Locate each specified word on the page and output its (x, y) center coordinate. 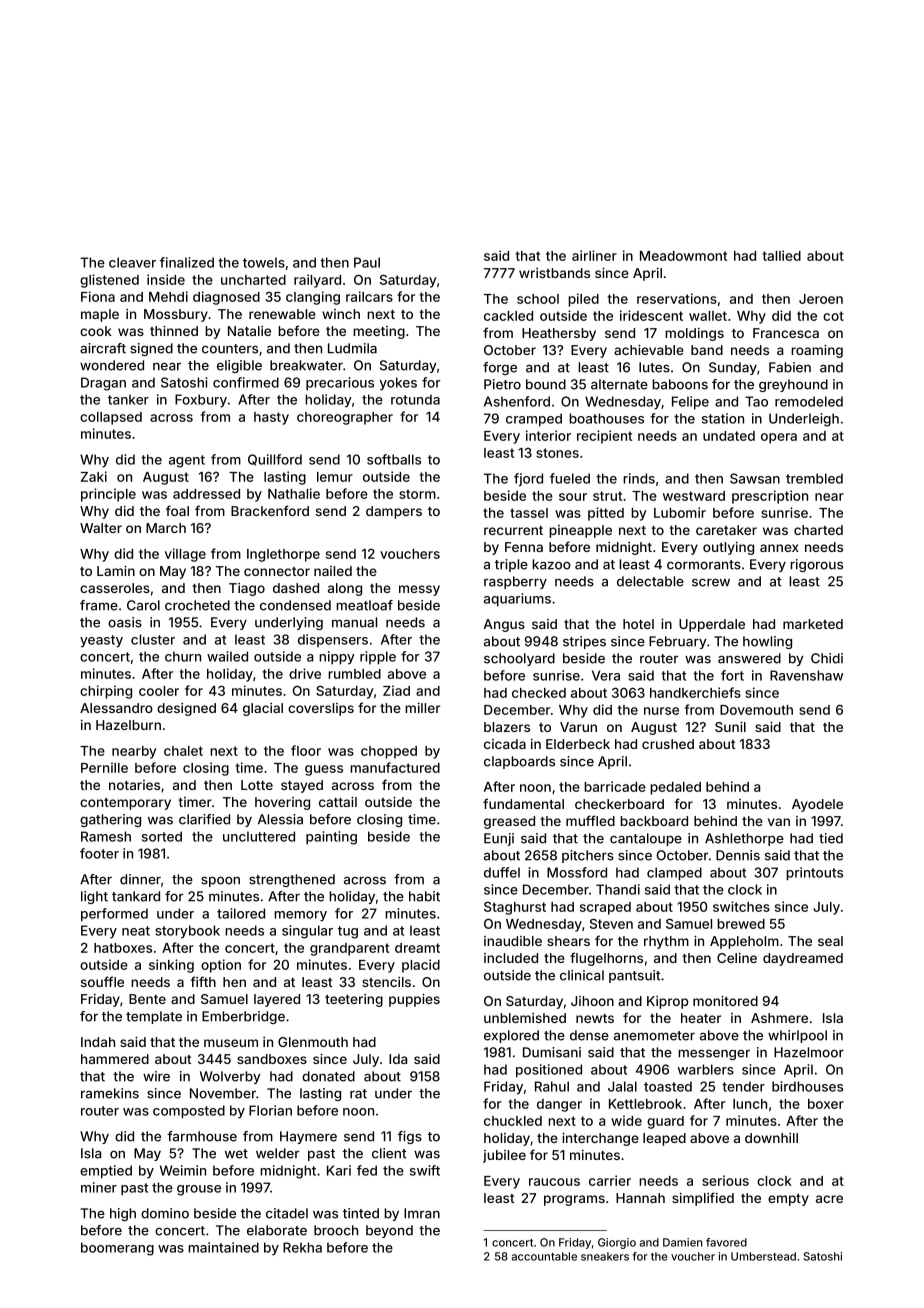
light (94, 897)
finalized (187, 262)
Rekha (302, 1247)
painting (331, 838)
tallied (782, 255)
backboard (654, 821)
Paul (367, 262)
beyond (389, 1231)
